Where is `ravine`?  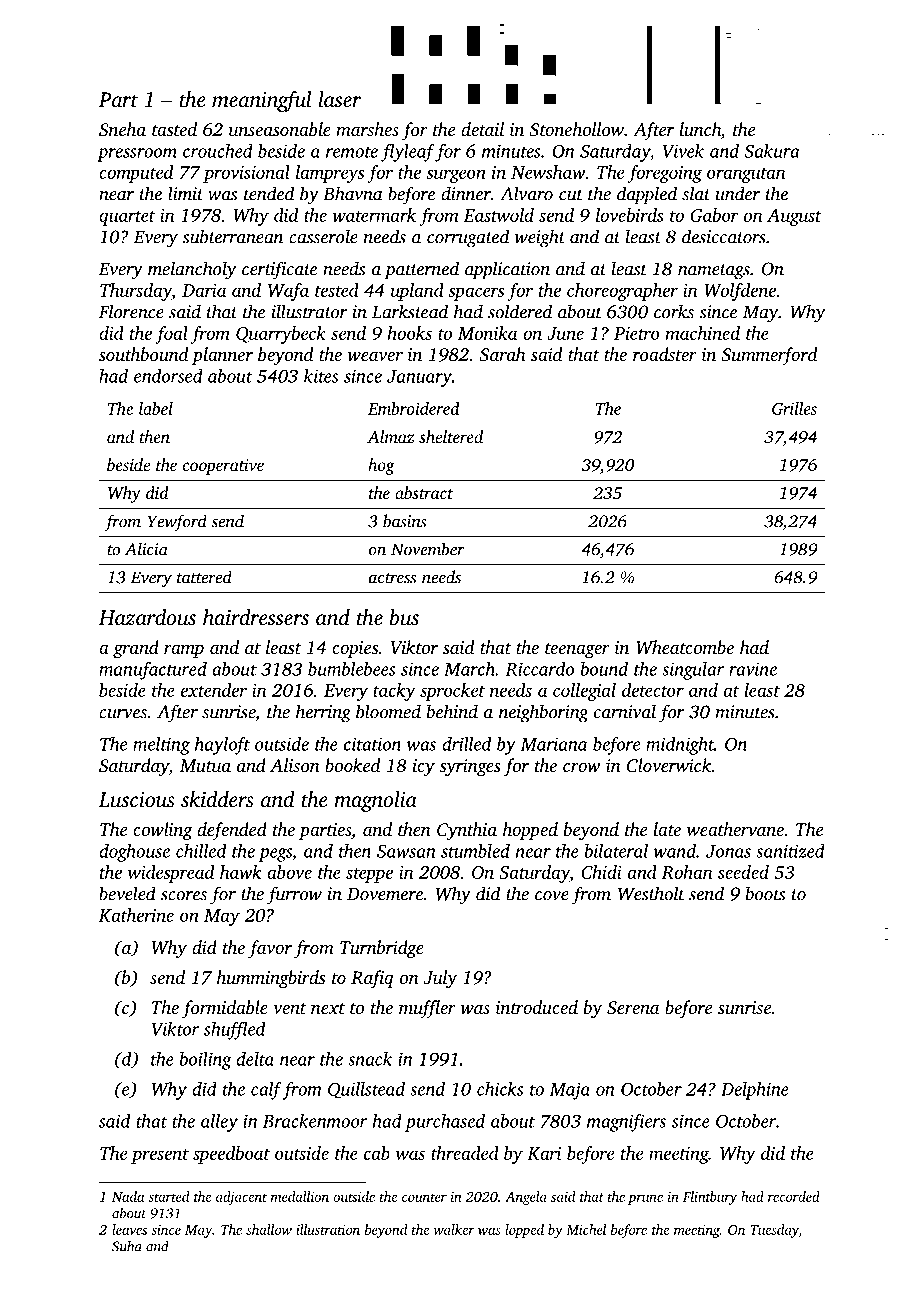 ravine is located at coordinates (753, 669).
